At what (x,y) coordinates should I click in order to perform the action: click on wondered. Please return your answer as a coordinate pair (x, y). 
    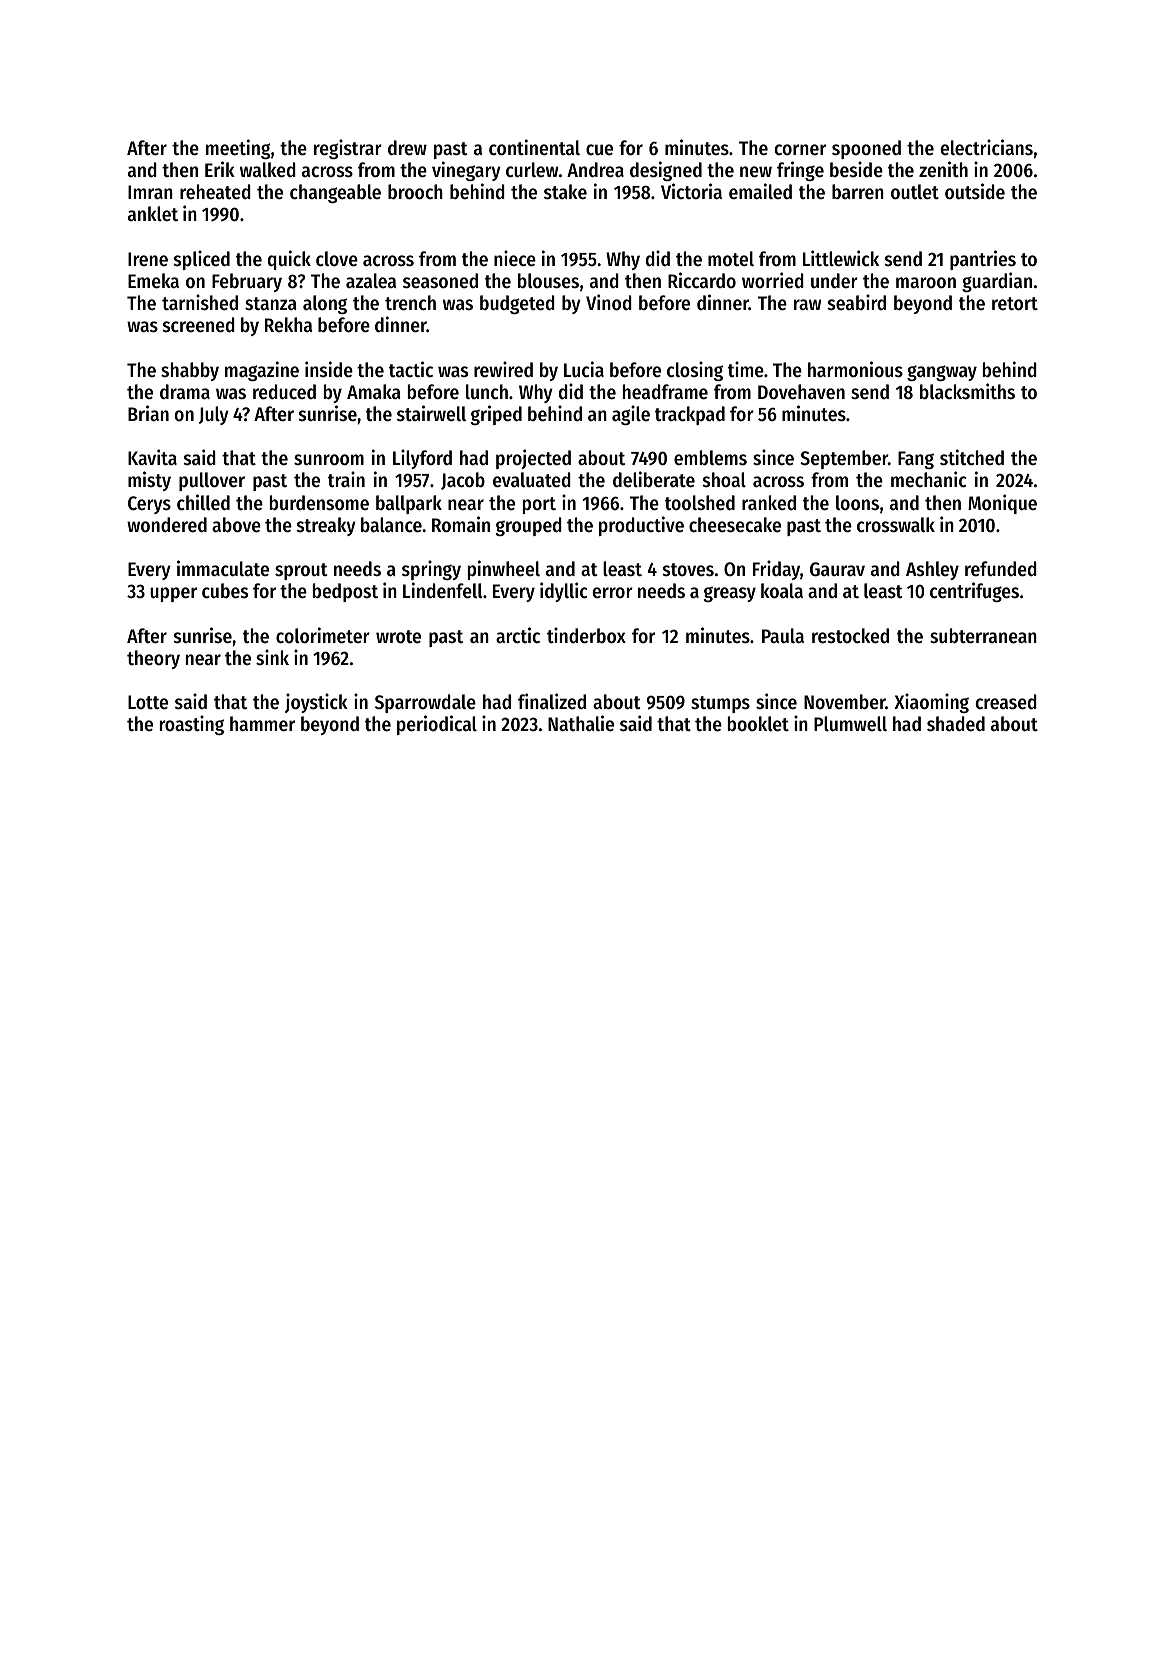
    Looking at the image, I should click on (167, 525).
